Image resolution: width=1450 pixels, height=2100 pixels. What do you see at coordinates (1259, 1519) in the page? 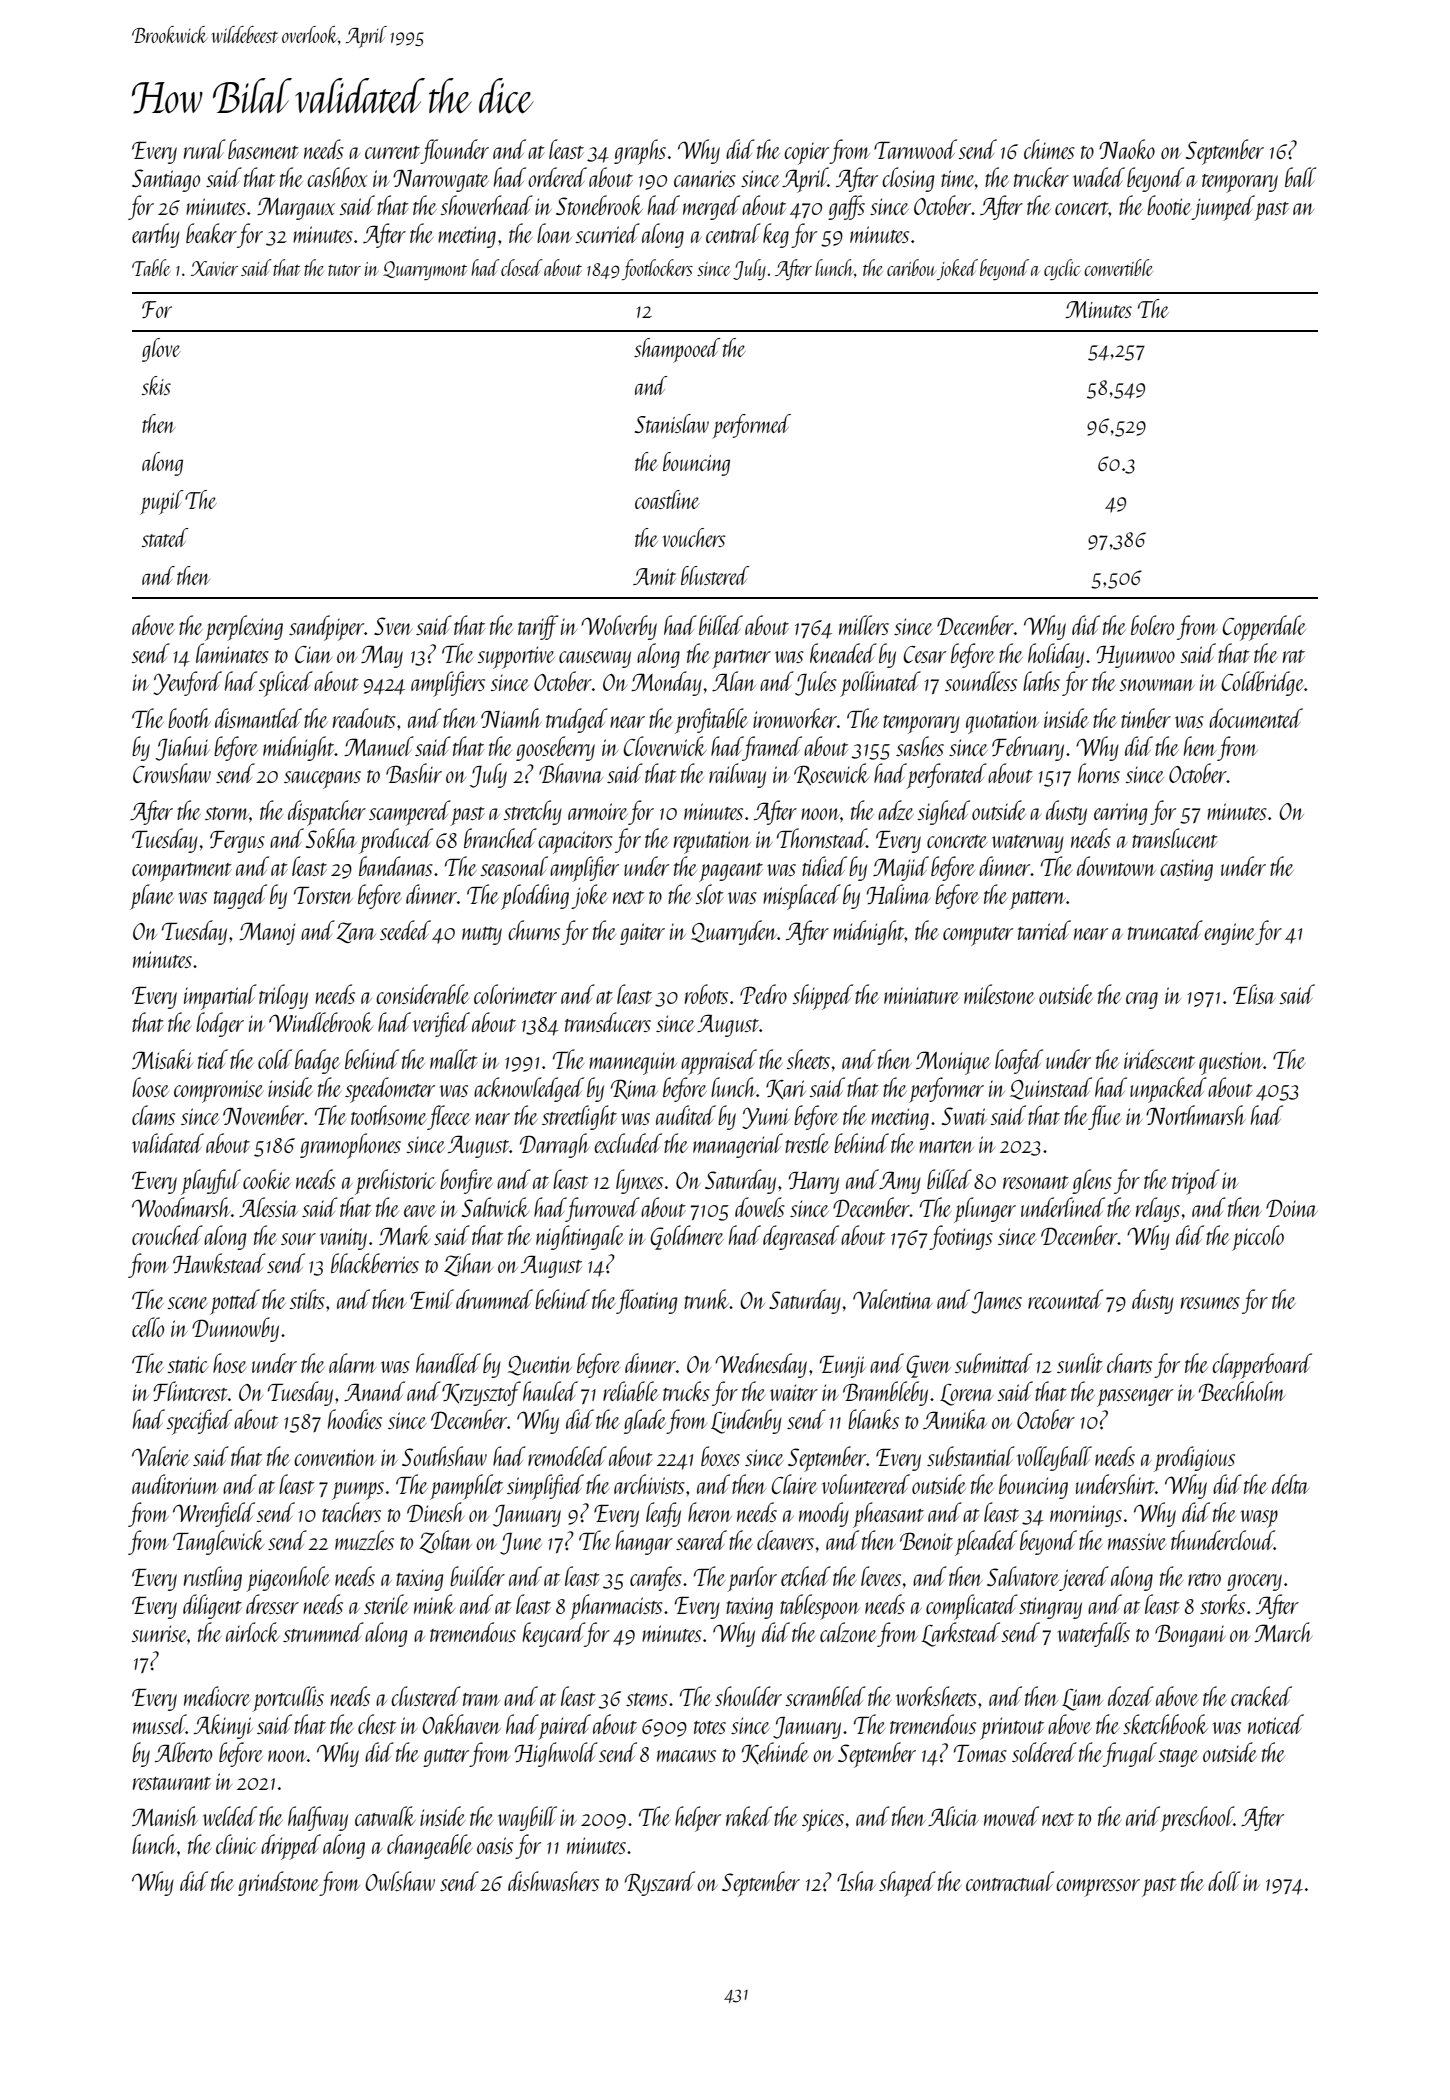
I see `wasp` at bounding box center [1259, 1519].
